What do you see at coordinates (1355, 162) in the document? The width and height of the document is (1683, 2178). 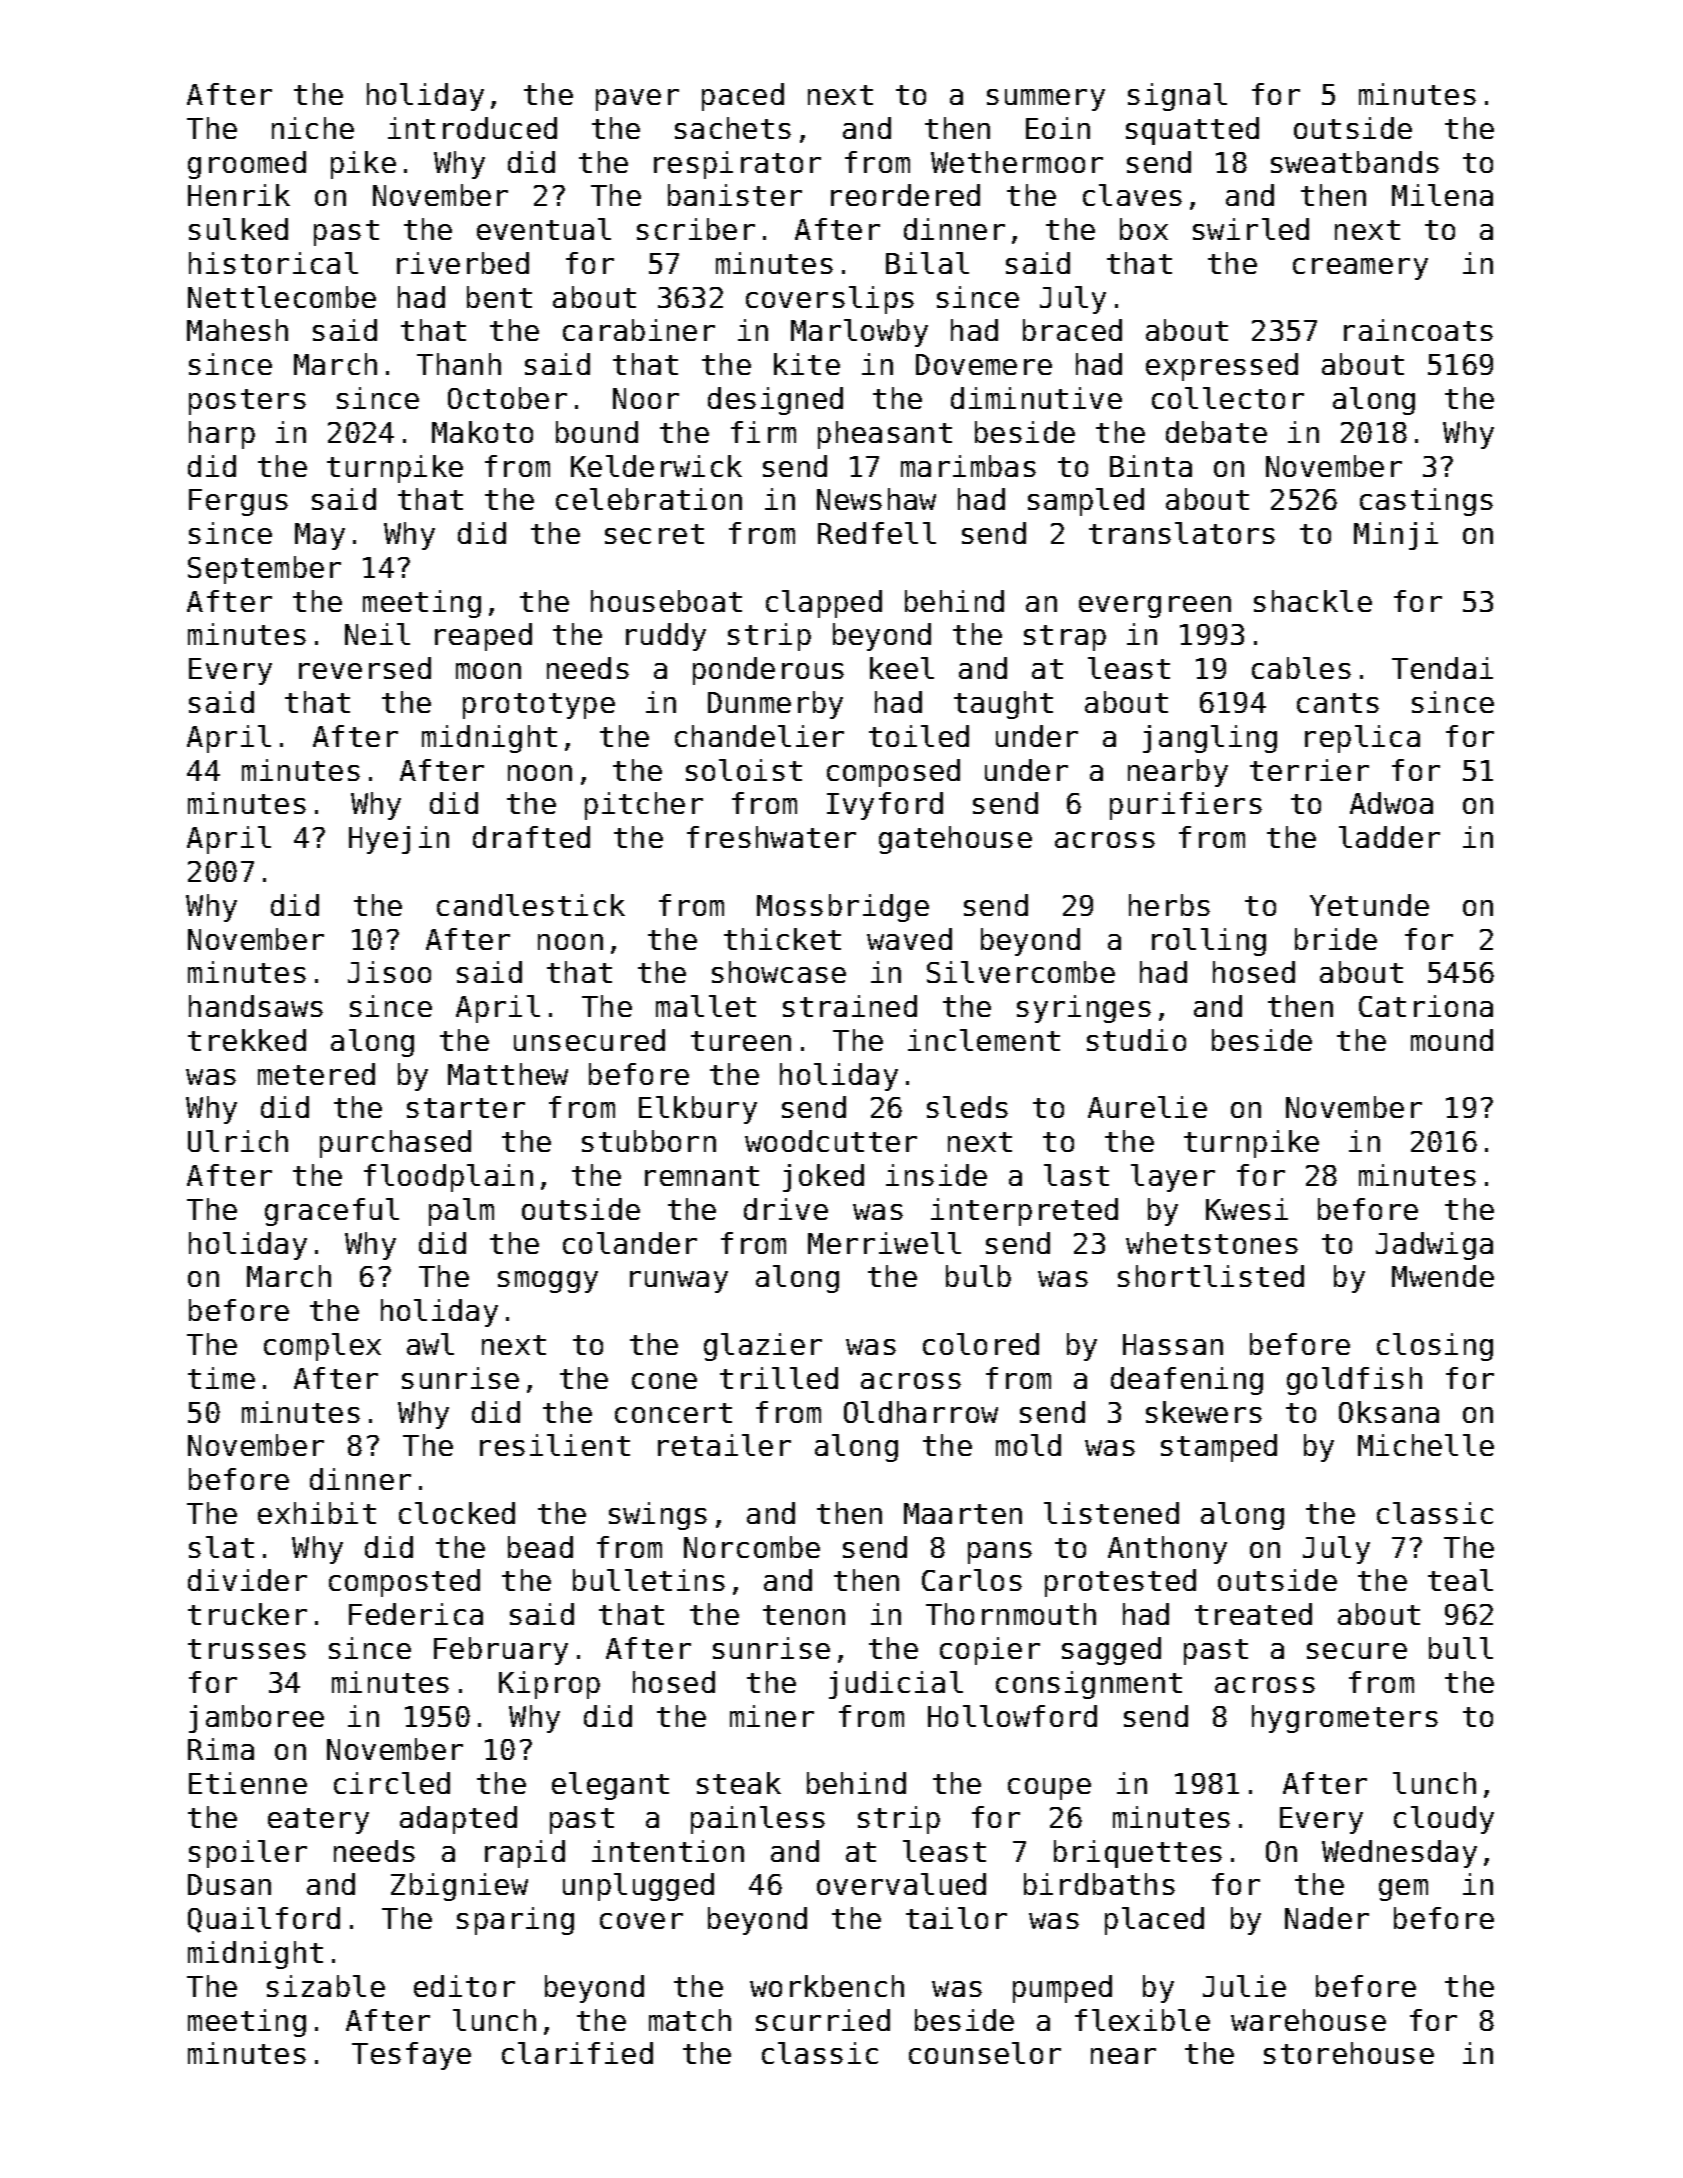 I see `sweatbands` at bounding box center [1355, 162].
